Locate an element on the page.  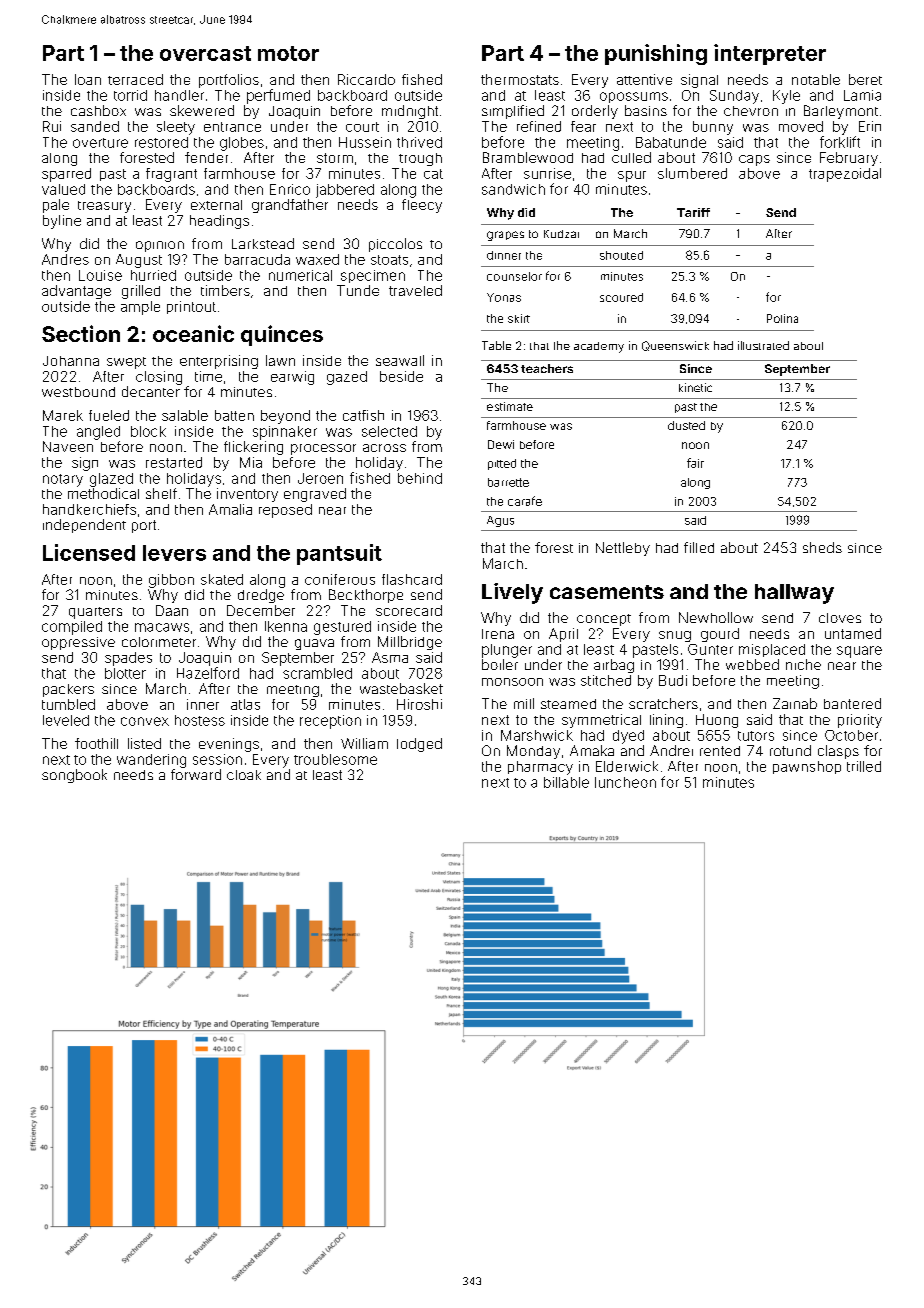
skirt is located at coordinates (519, 318).
